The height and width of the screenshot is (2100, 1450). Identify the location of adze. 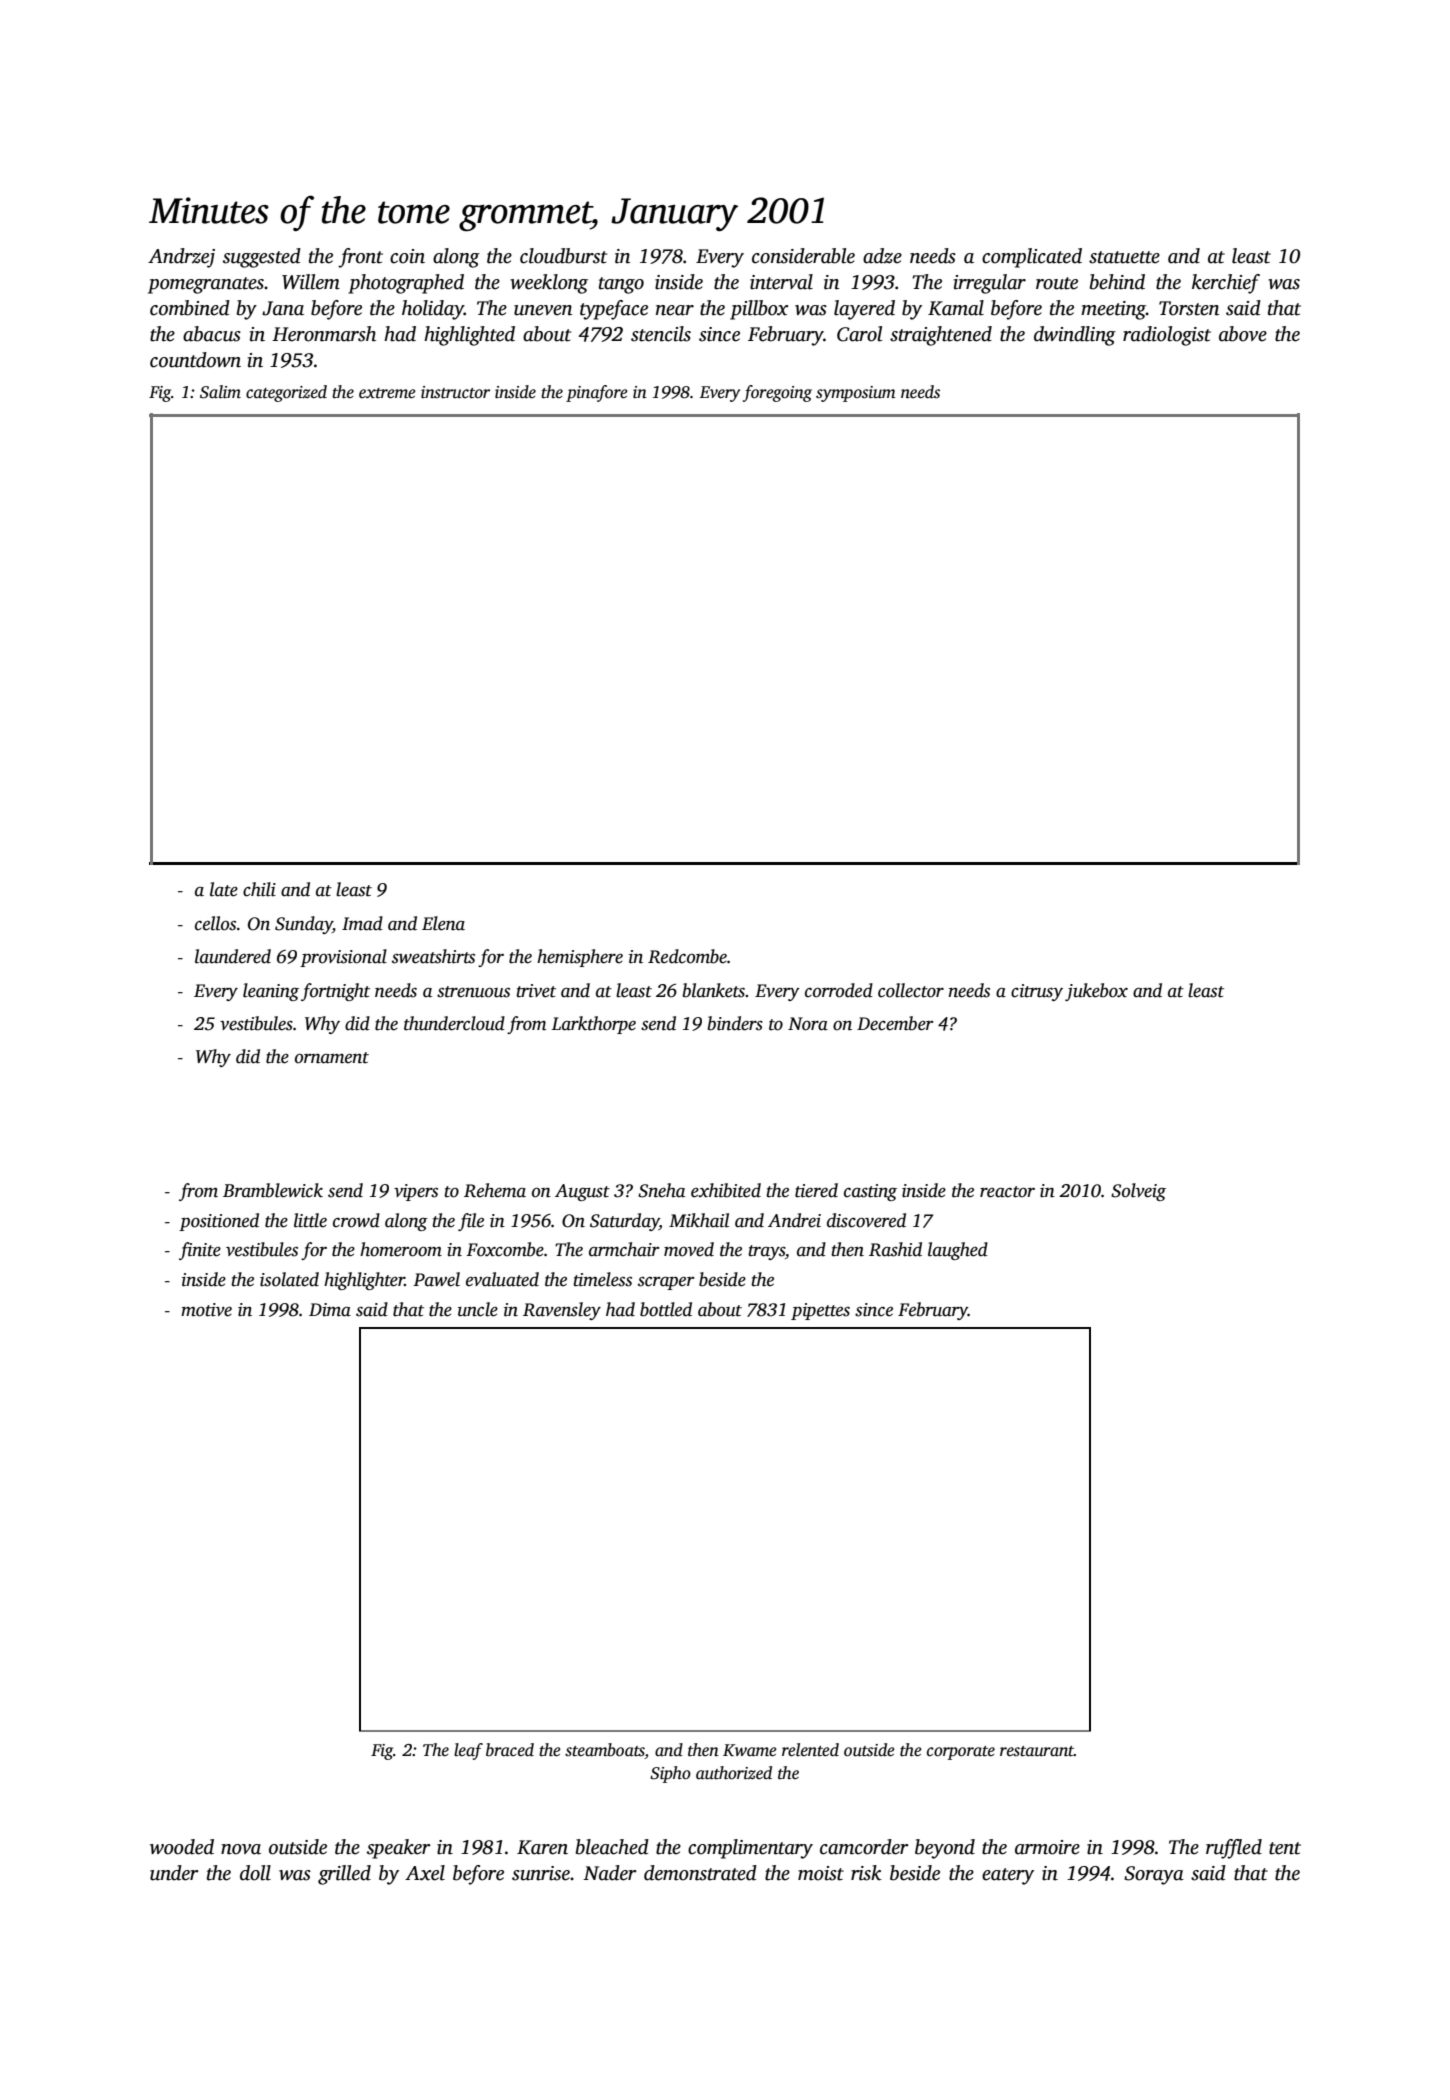
(882, 256).
